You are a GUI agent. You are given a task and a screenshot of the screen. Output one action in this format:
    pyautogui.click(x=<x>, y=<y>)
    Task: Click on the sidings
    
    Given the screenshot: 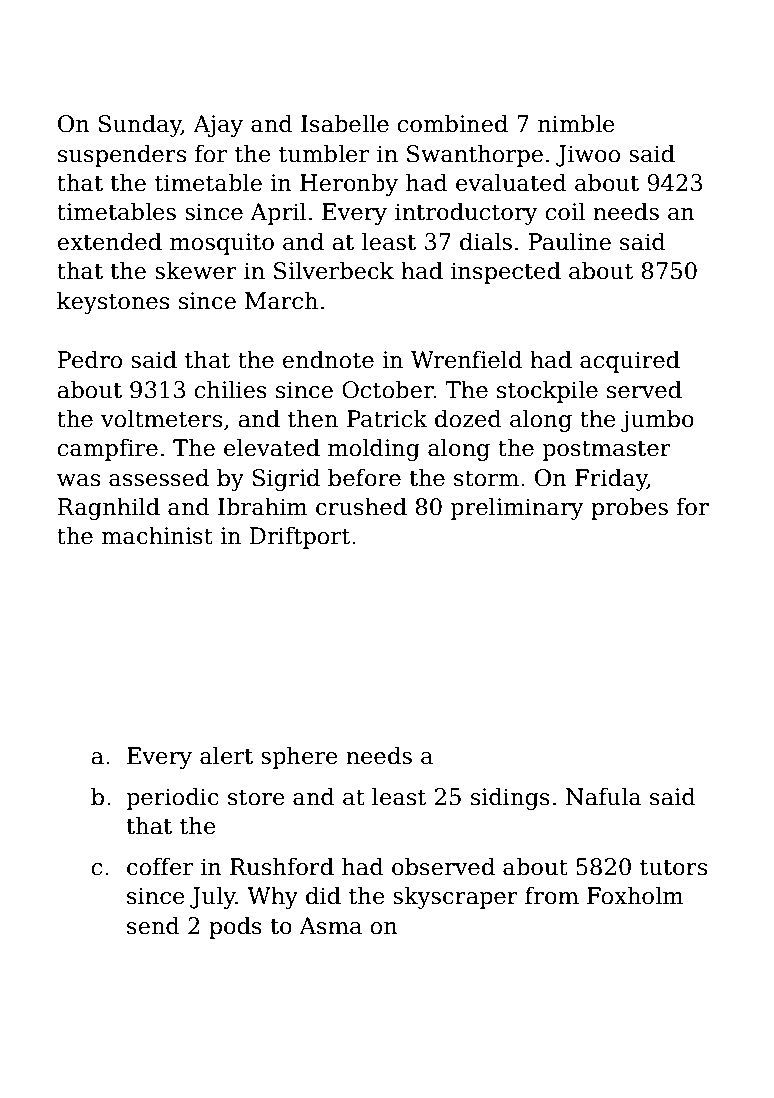 What is the action you would take?
    pyautogui.click(x=510, y=798)
